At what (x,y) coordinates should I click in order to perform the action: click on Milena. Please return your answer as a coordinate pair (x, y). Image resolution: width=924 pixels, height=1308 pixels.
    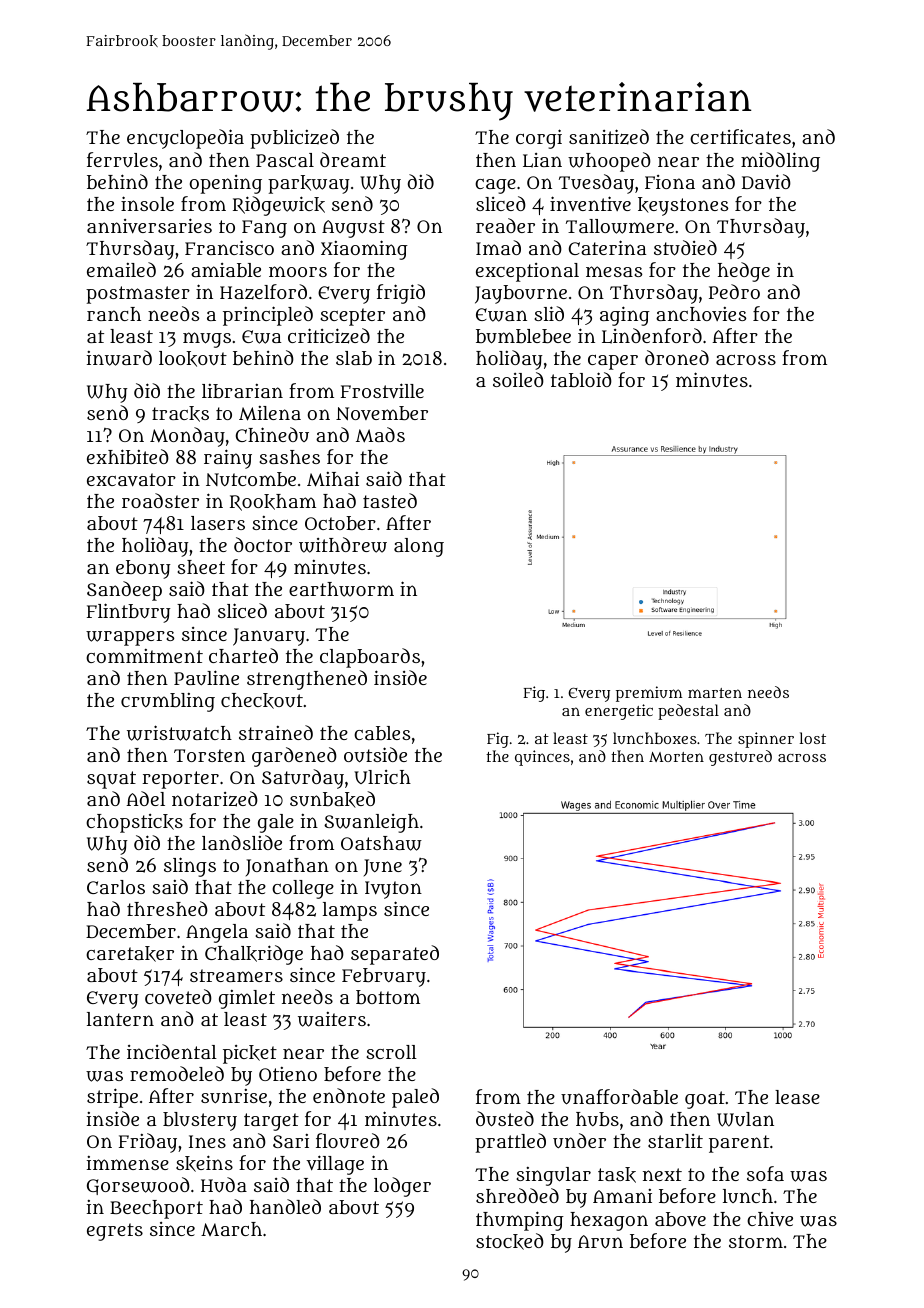
    Looking at the image, I should click on (270, 413).
